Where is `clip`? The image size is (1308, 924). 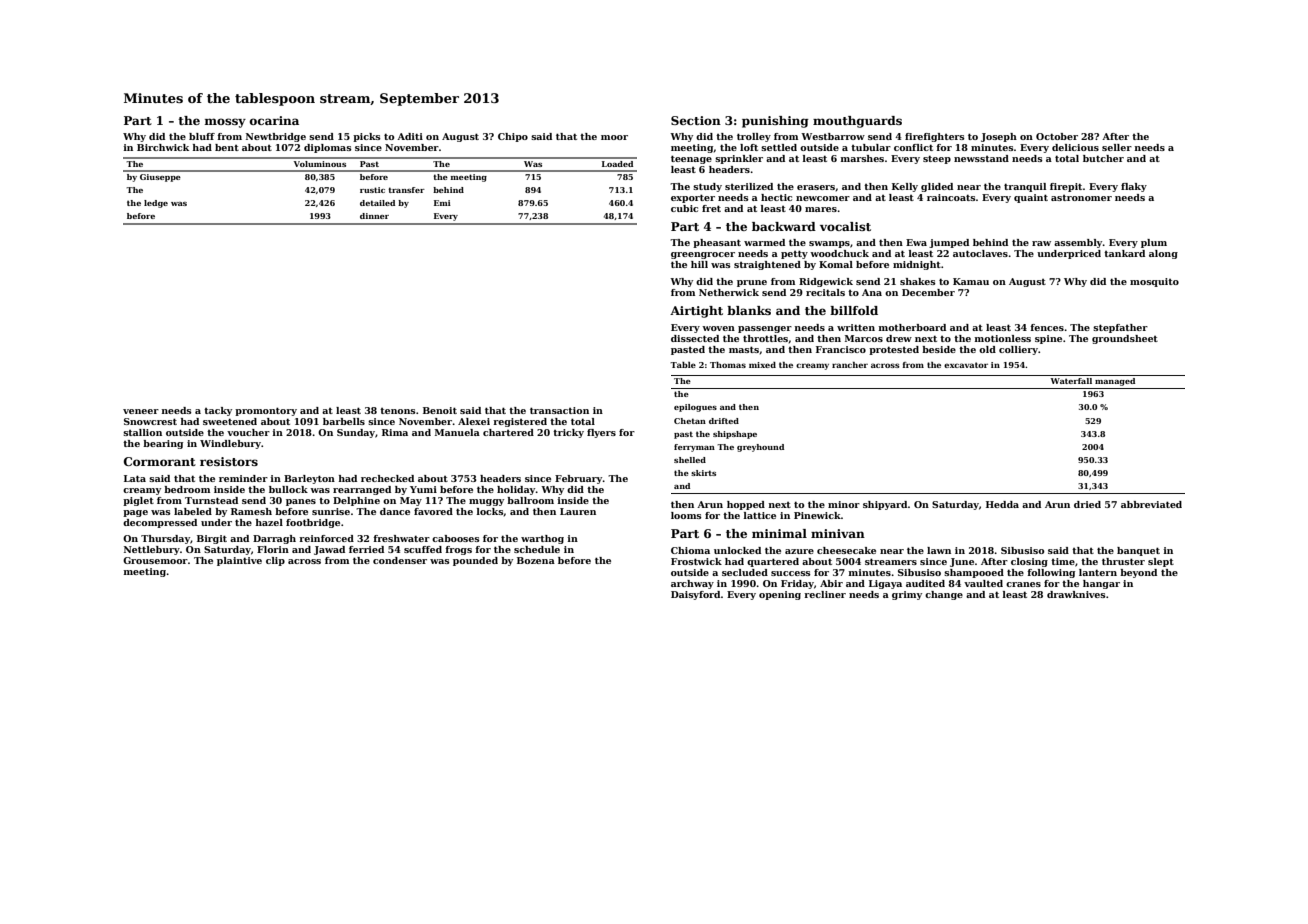 clip is located at coordinates (275, 561).
